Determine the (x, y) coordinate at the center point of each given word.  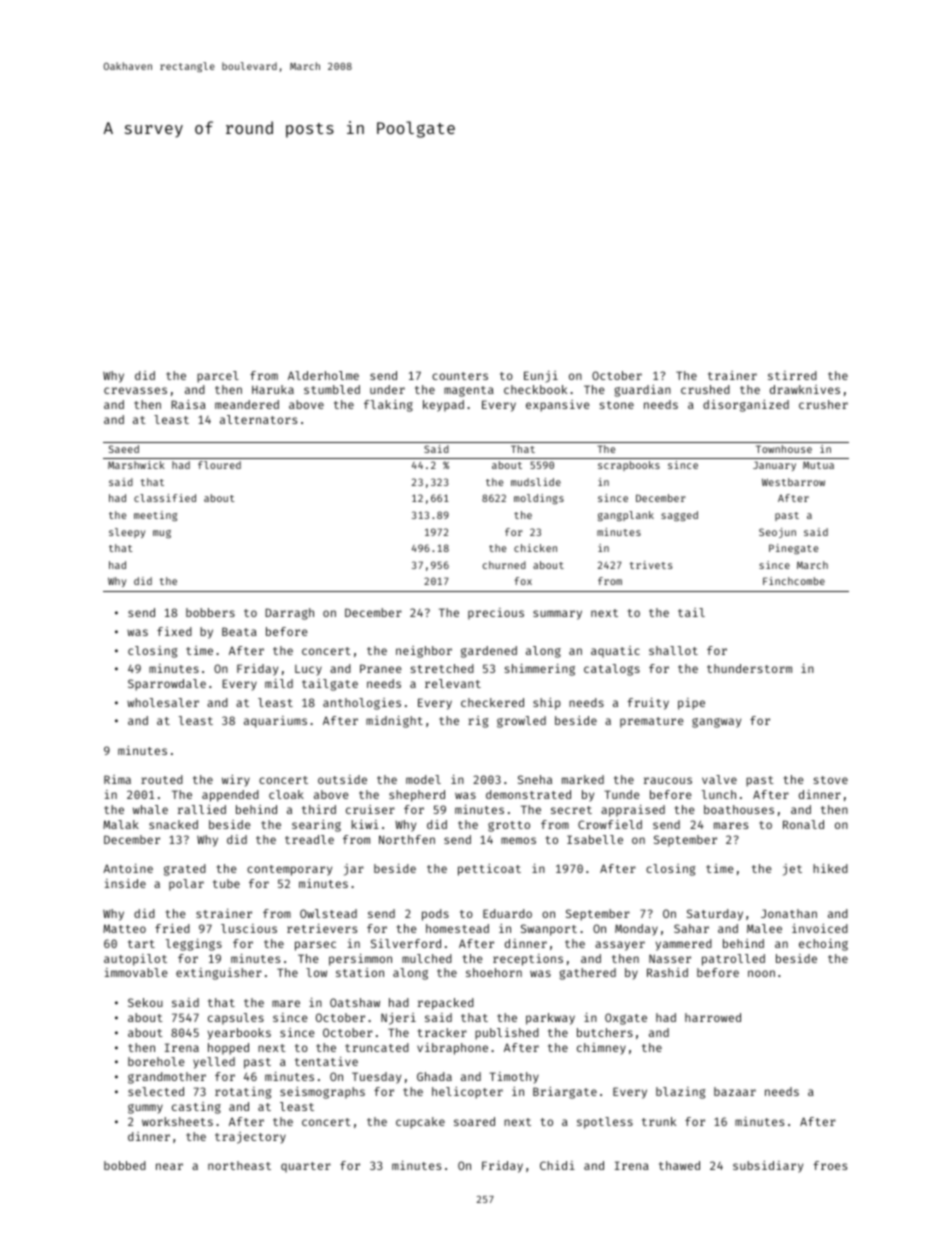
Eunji (541, 377)
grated (185, 870)
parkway (550, 1019)
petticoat (489, 870)
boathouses (739, 809)
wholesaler (163, 702)
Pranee (381, 668)
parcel (218, 377)
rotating (243, 1093)
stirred (792, 375)
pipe (691, 704)
